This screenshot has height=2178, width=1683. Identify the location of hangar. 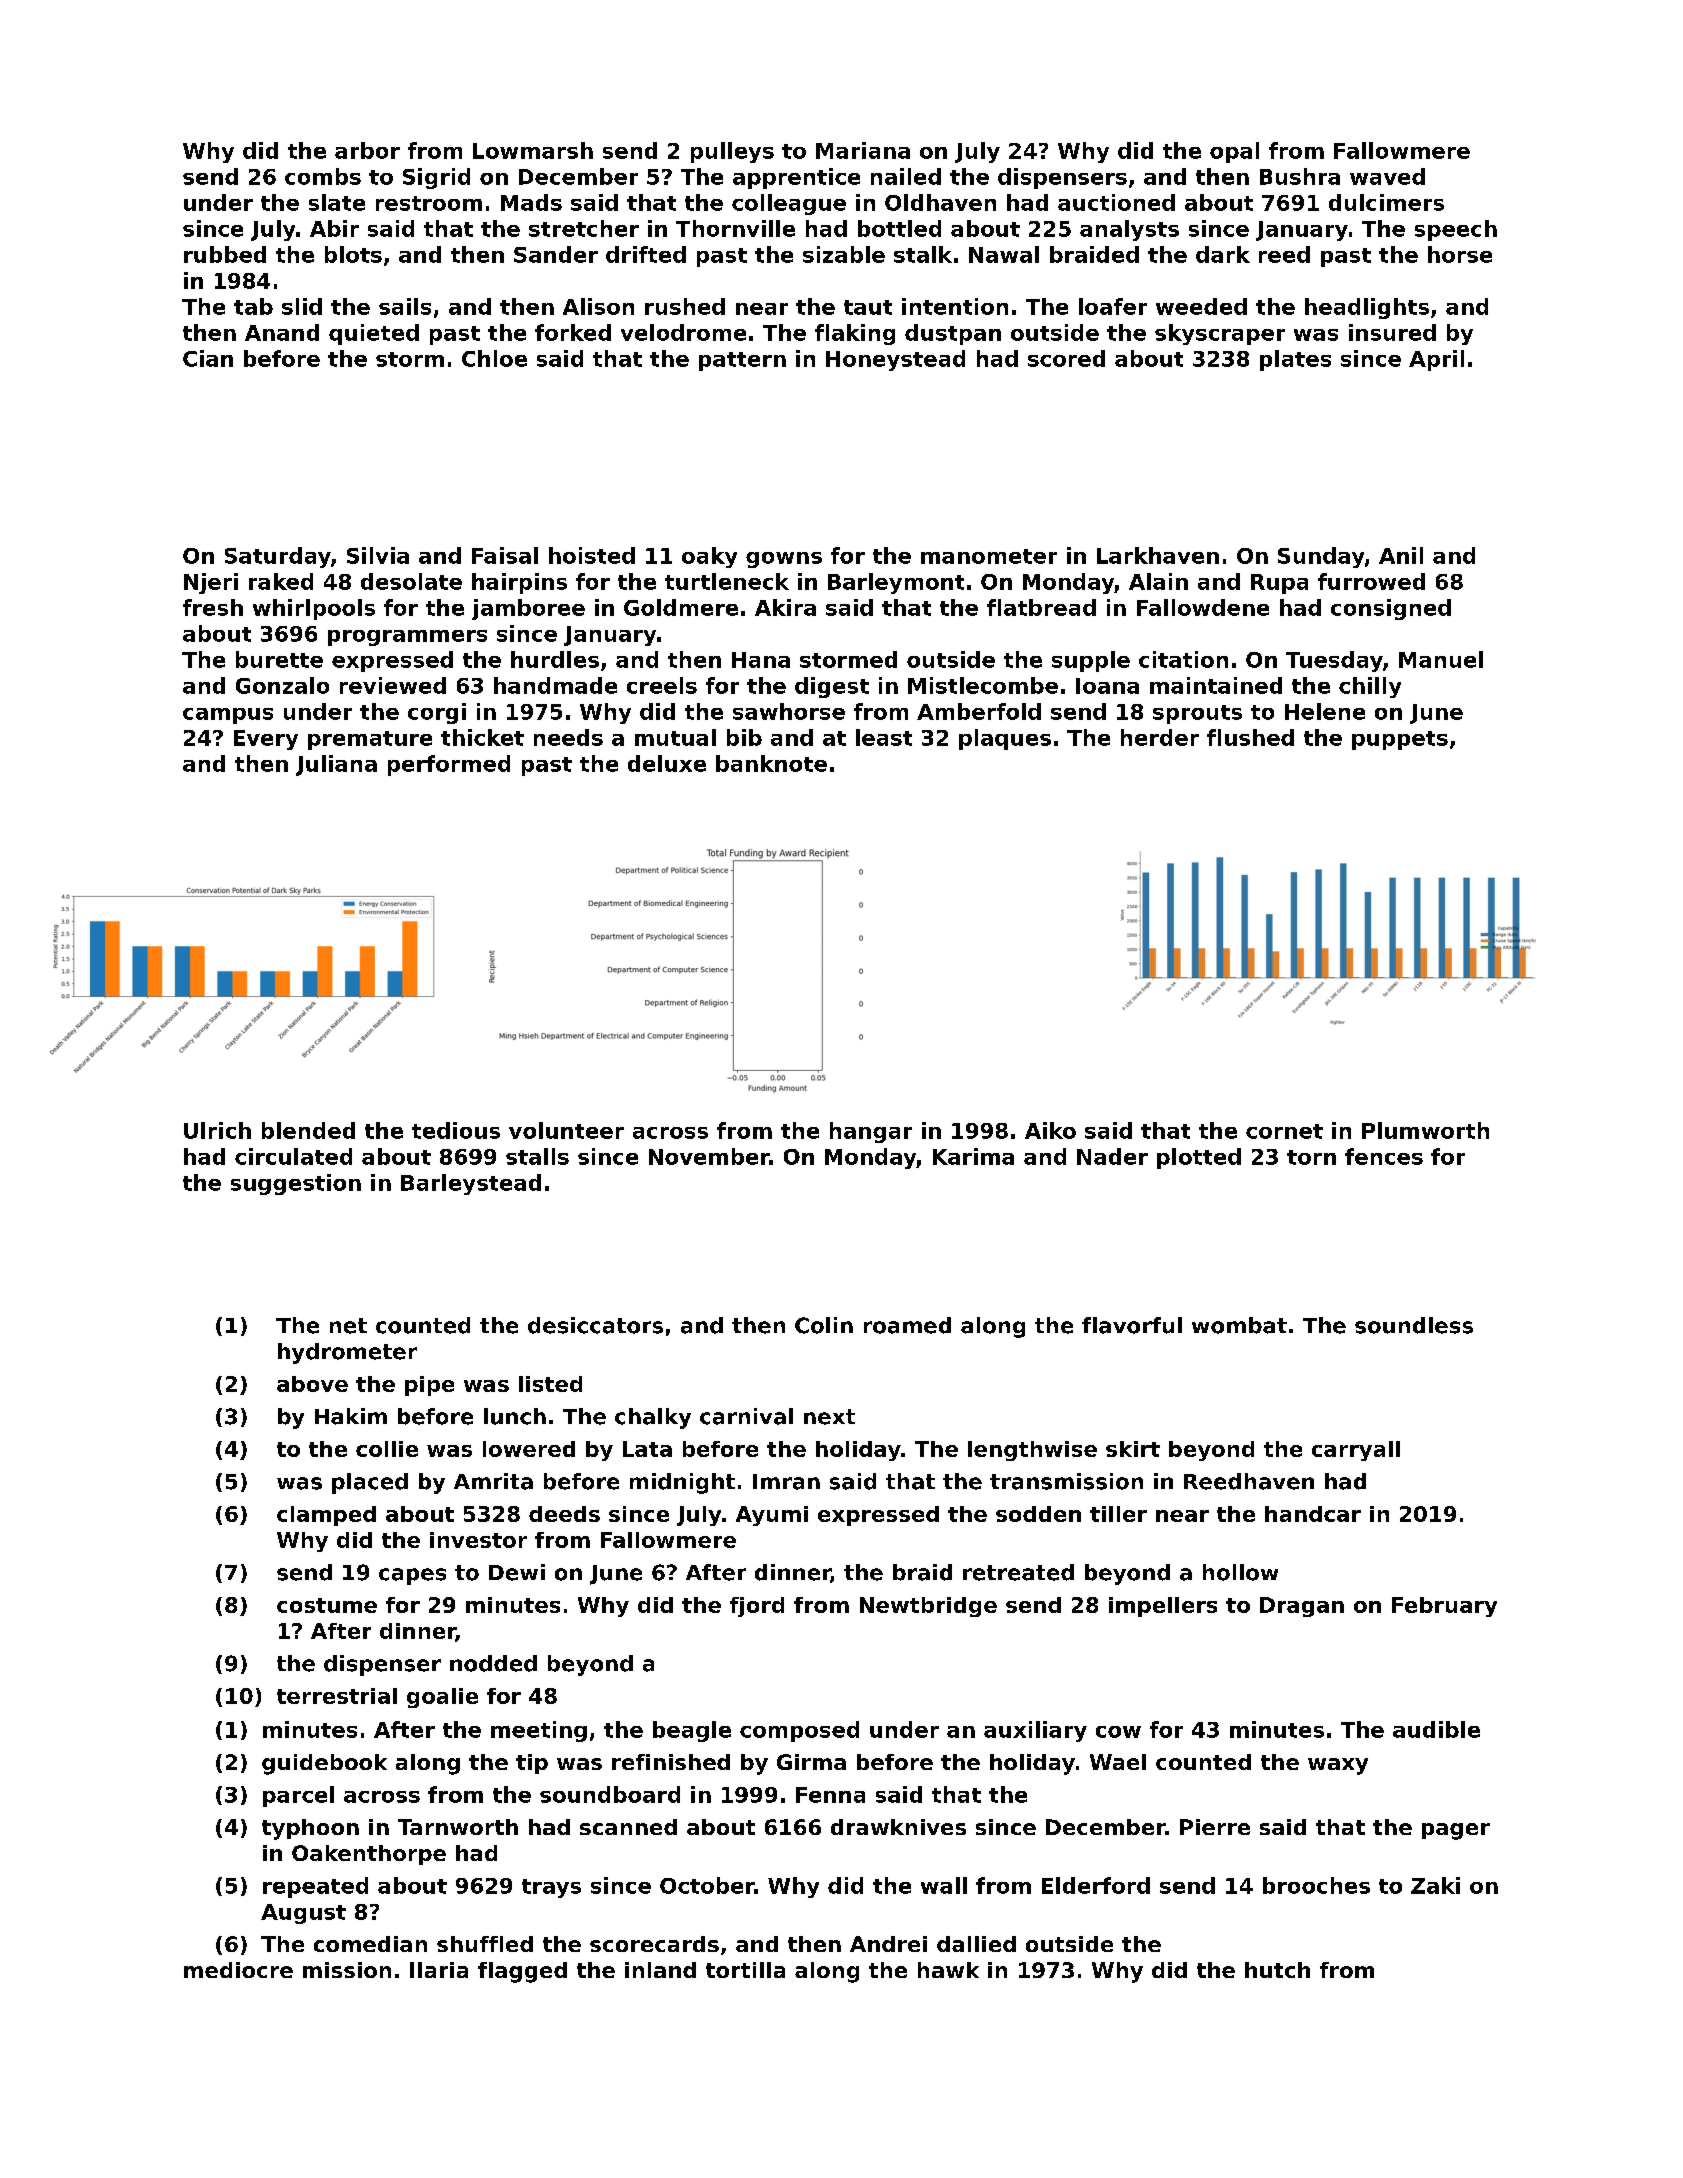
(871, 1132).
